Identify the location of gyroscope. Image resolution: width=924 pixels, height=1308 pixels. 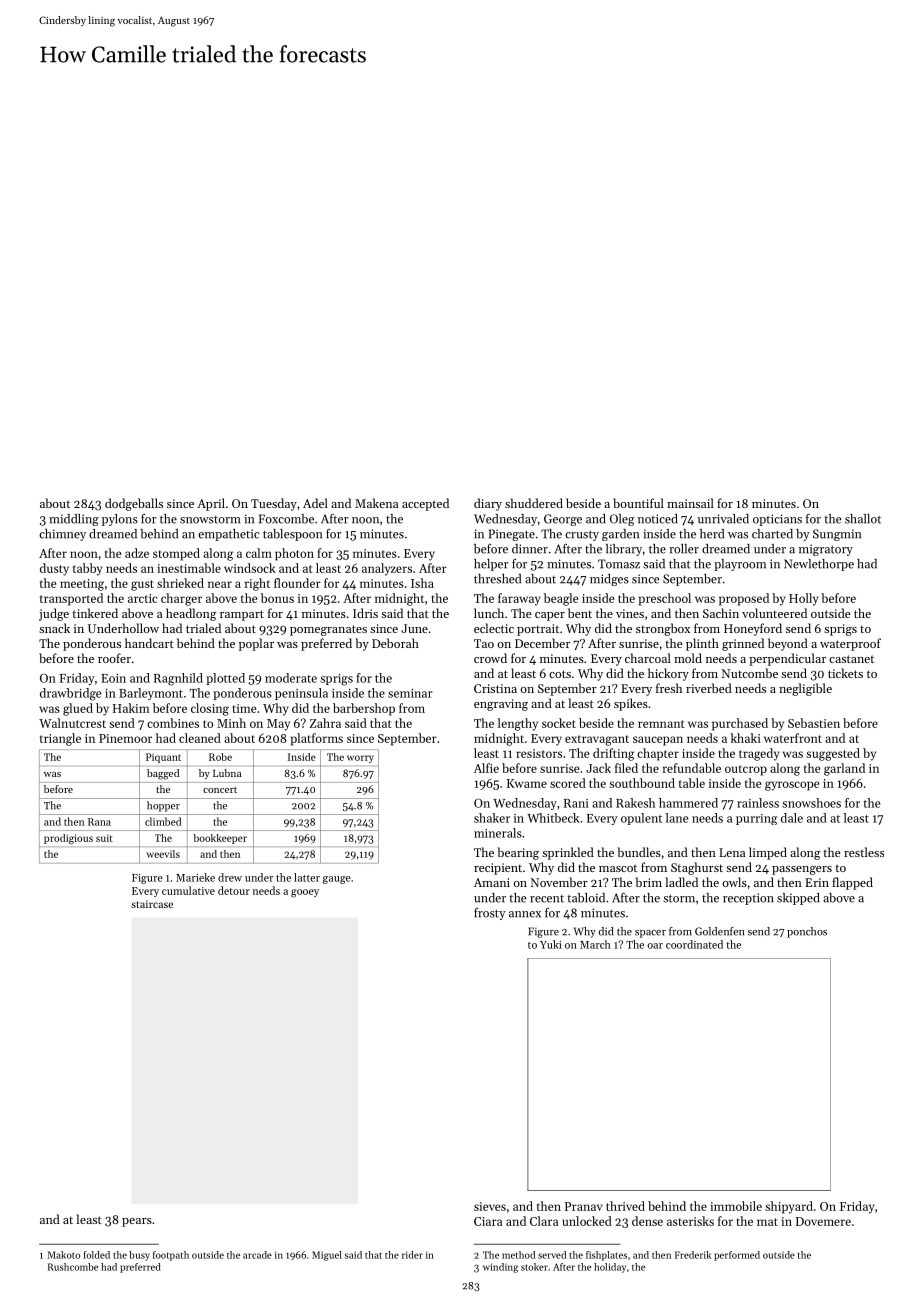
(792, 786).
